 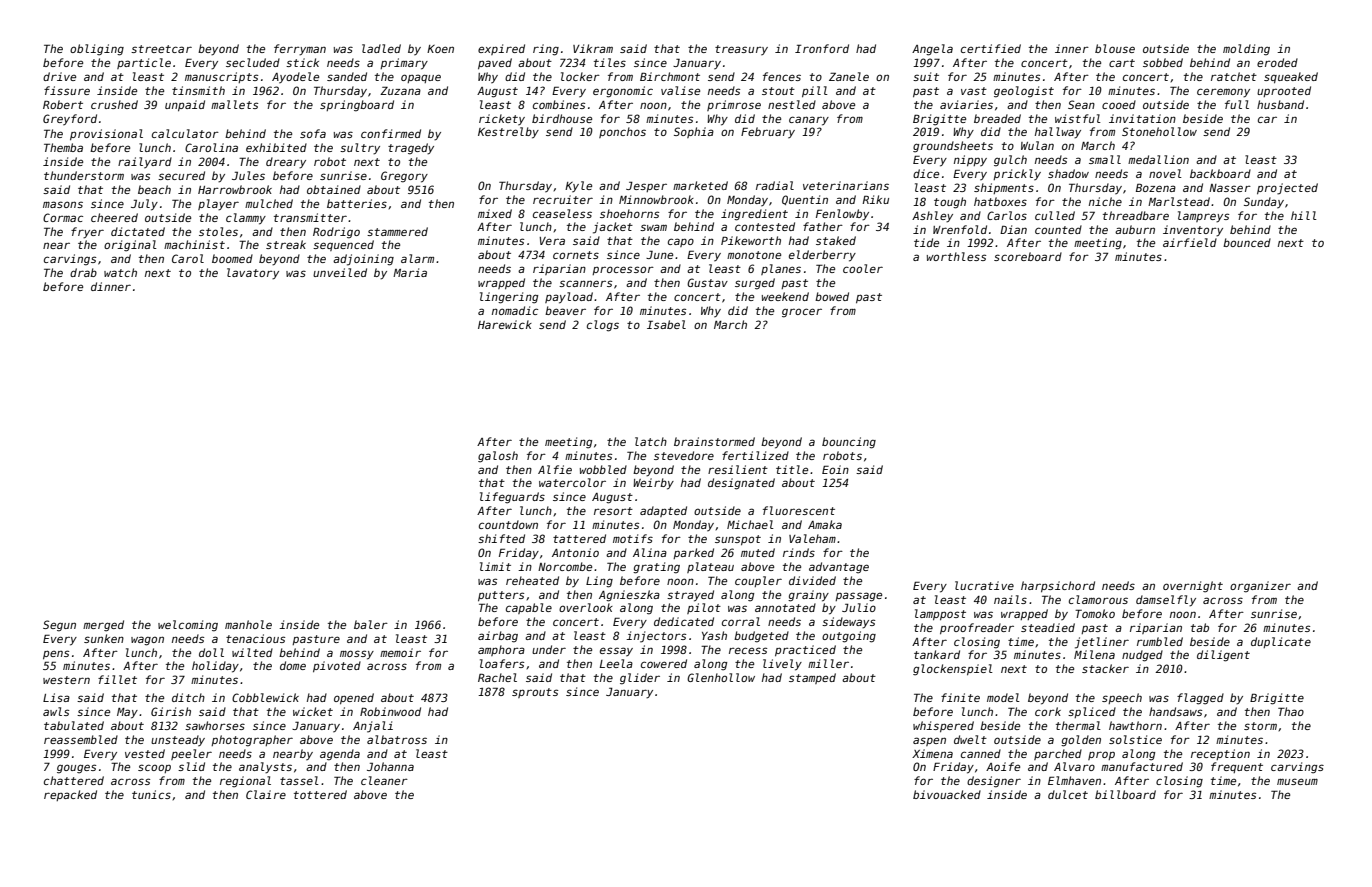 What do you see at coordinates (1220, 754) in the image?
I see `reception` at bounding box center [1220, 754].
